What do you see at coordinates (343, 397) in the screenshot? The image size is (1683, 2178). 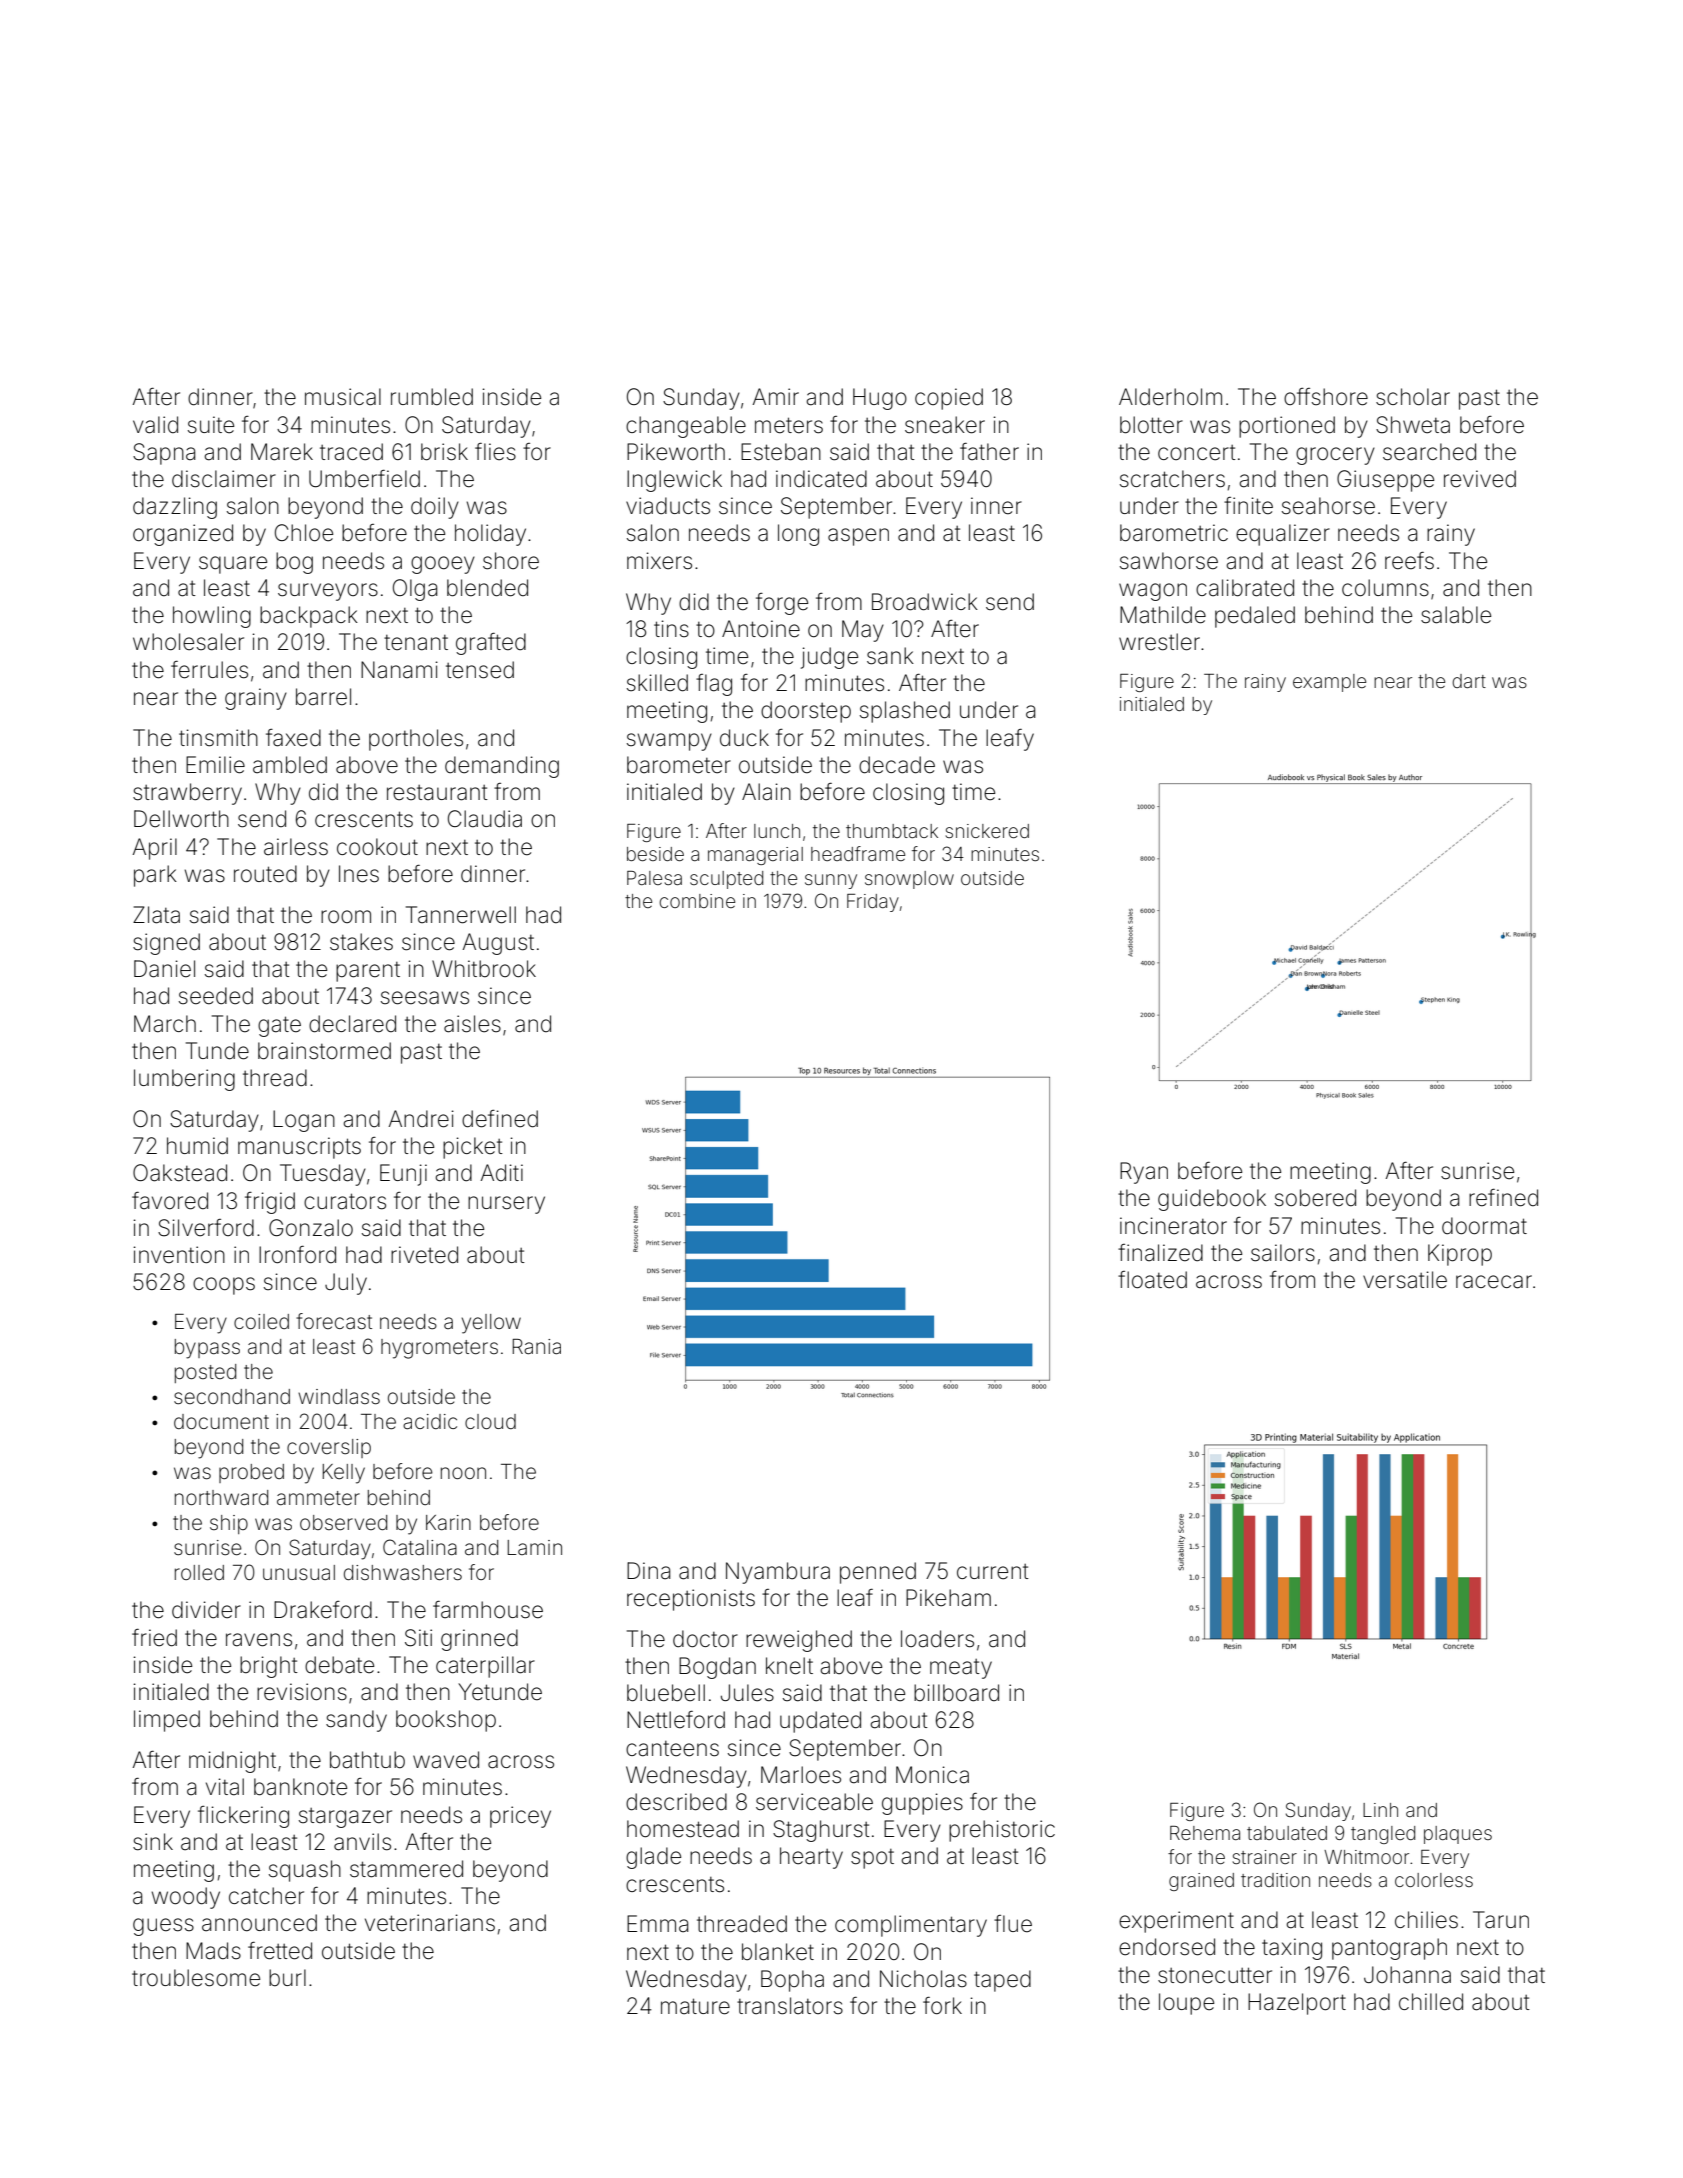 I see `musical` at bounding box center [343, 397].
